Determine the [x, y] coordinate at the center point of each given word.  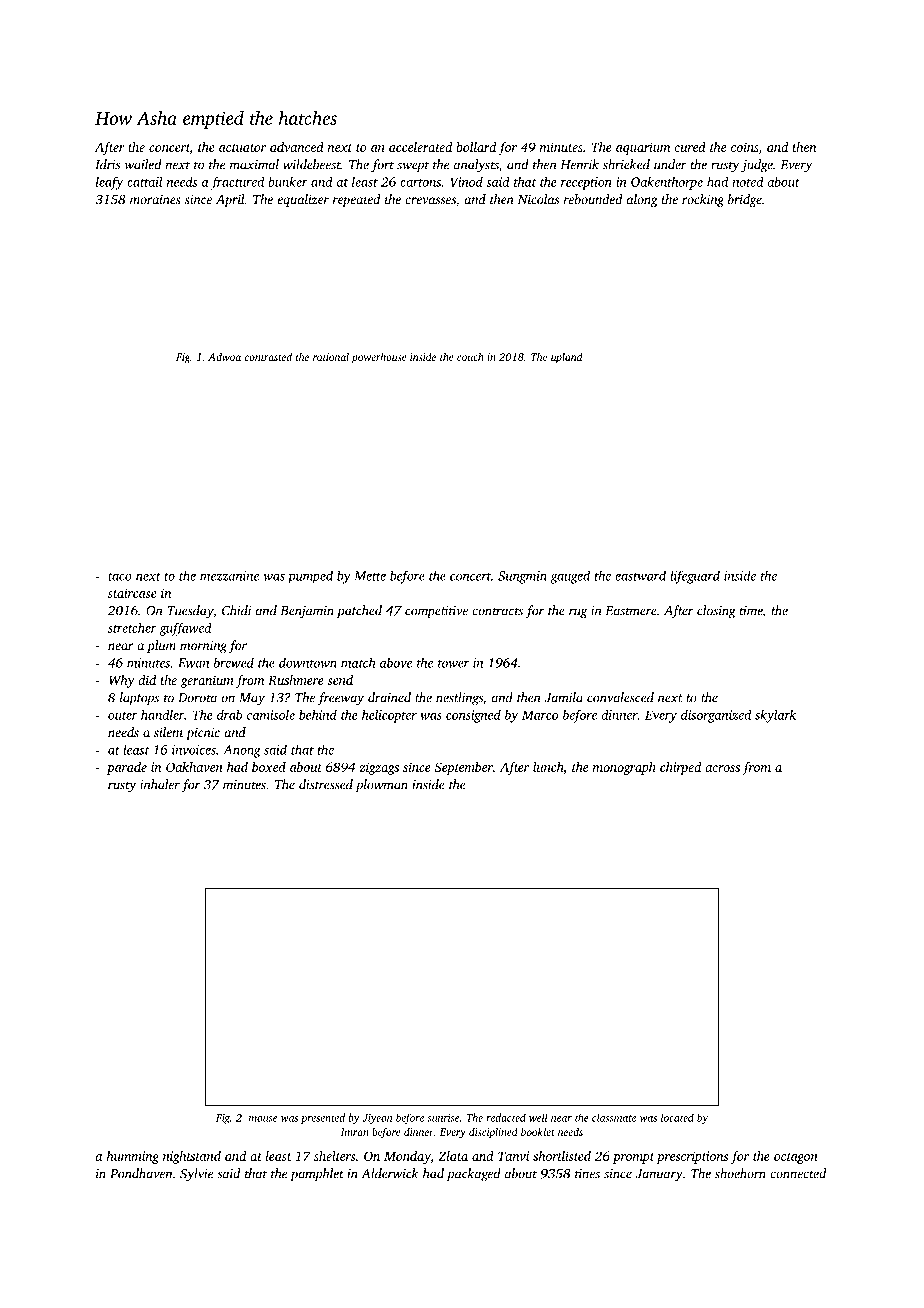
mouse [263, 1119]
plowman [382, 785]
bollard [476, 147]
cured [690, 147]
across [722, 768]
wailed [143, 164]
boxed [269, 767]
